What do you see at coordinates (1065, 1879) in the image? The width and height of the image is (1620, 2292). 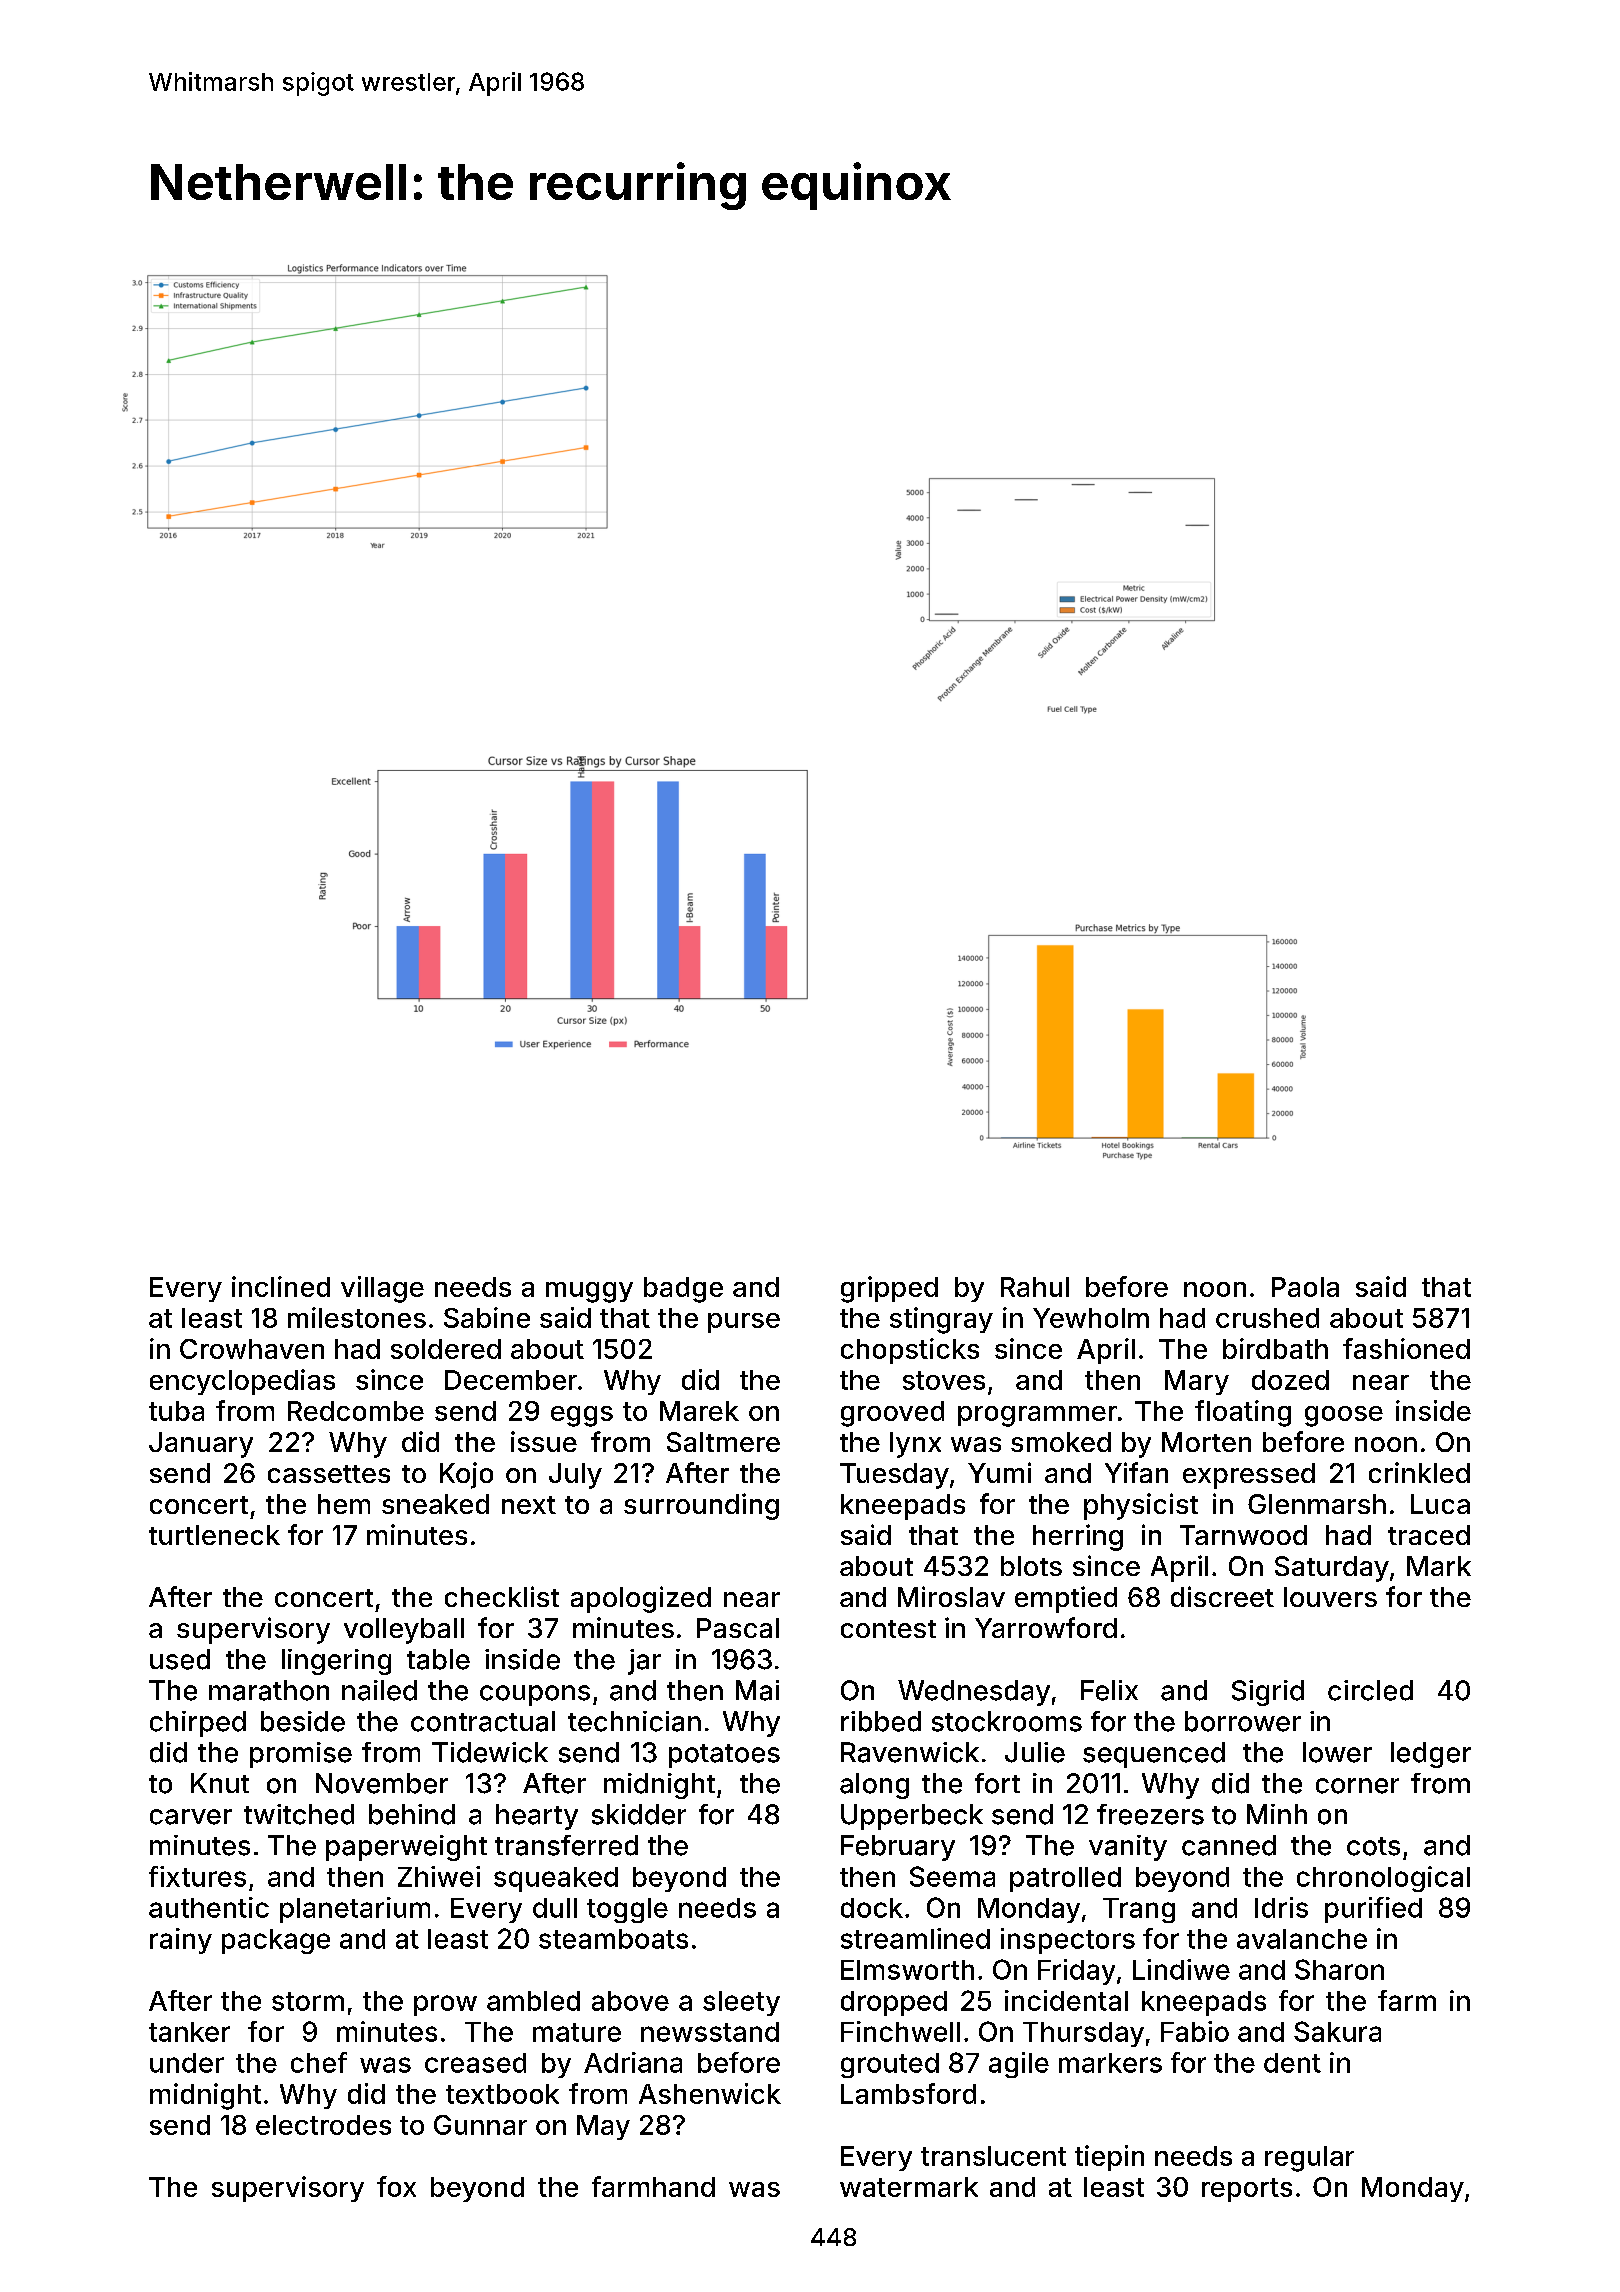 I see `patrolled` at bounding box center [1065, 1879].
